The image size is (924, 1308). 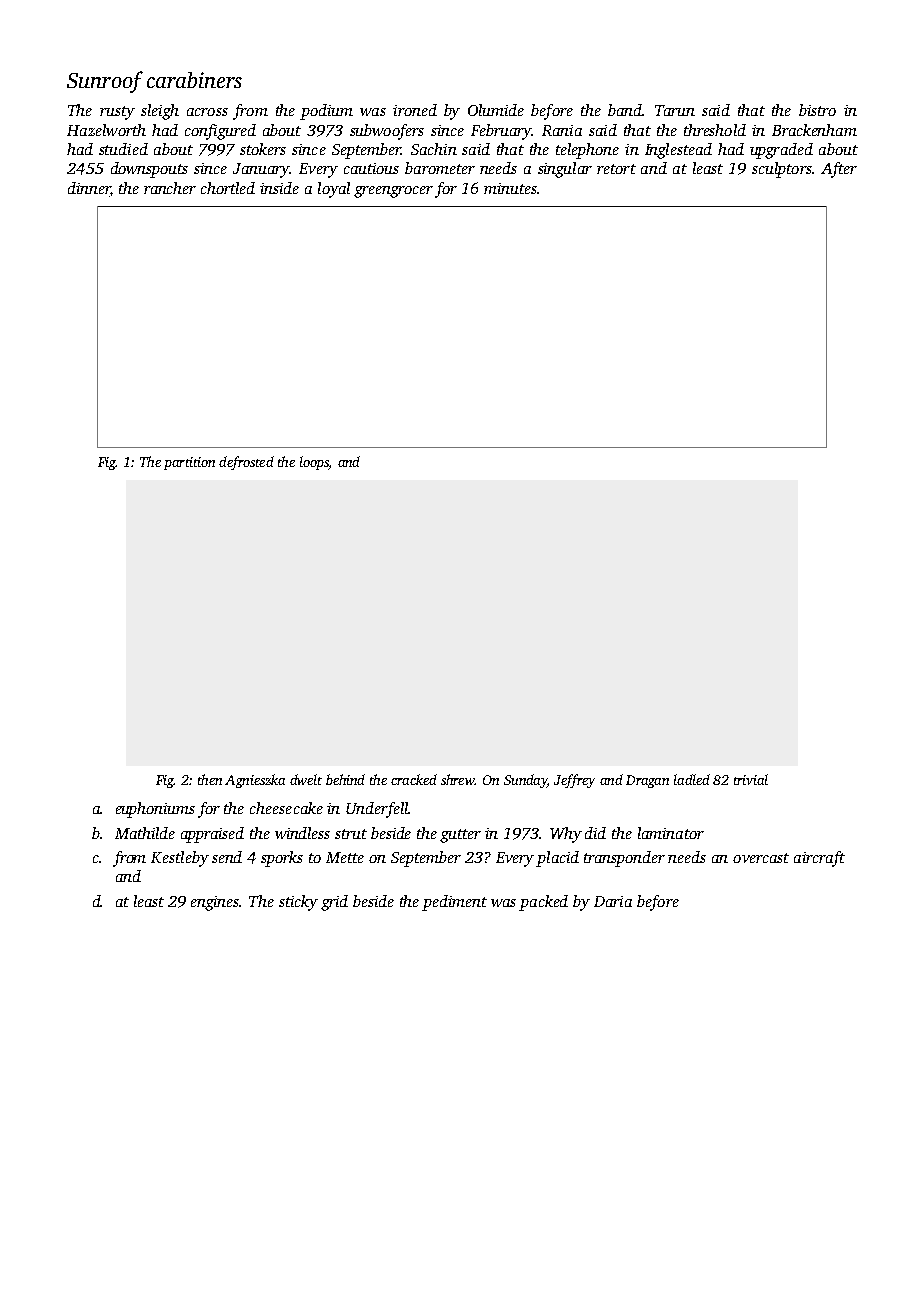 I want to click on minutes, so click(x=510, y=188).
